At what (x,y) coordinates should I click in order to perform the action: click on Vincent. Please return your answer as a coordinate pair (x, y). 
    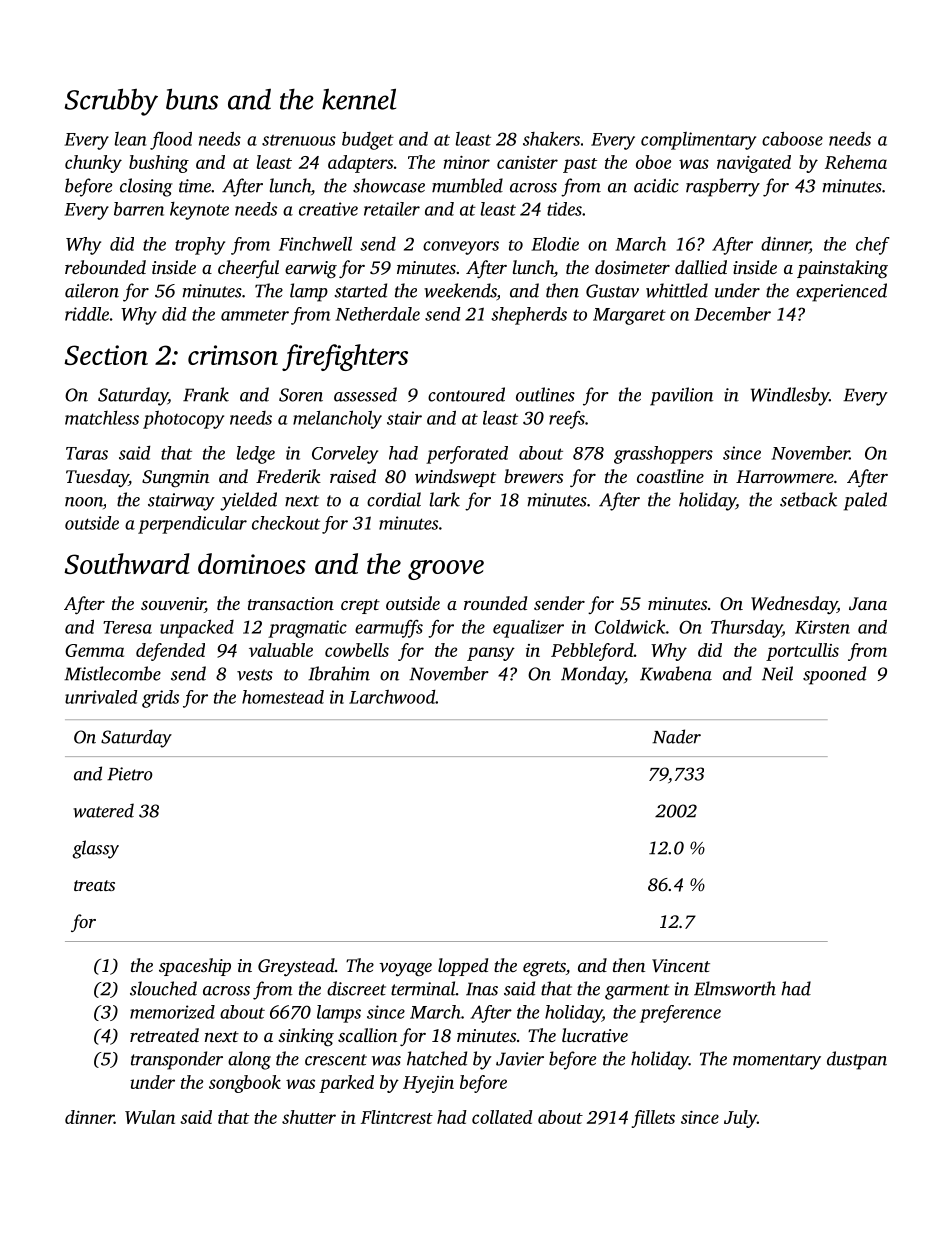
    Looking at the image, I should click on (681, 965).
